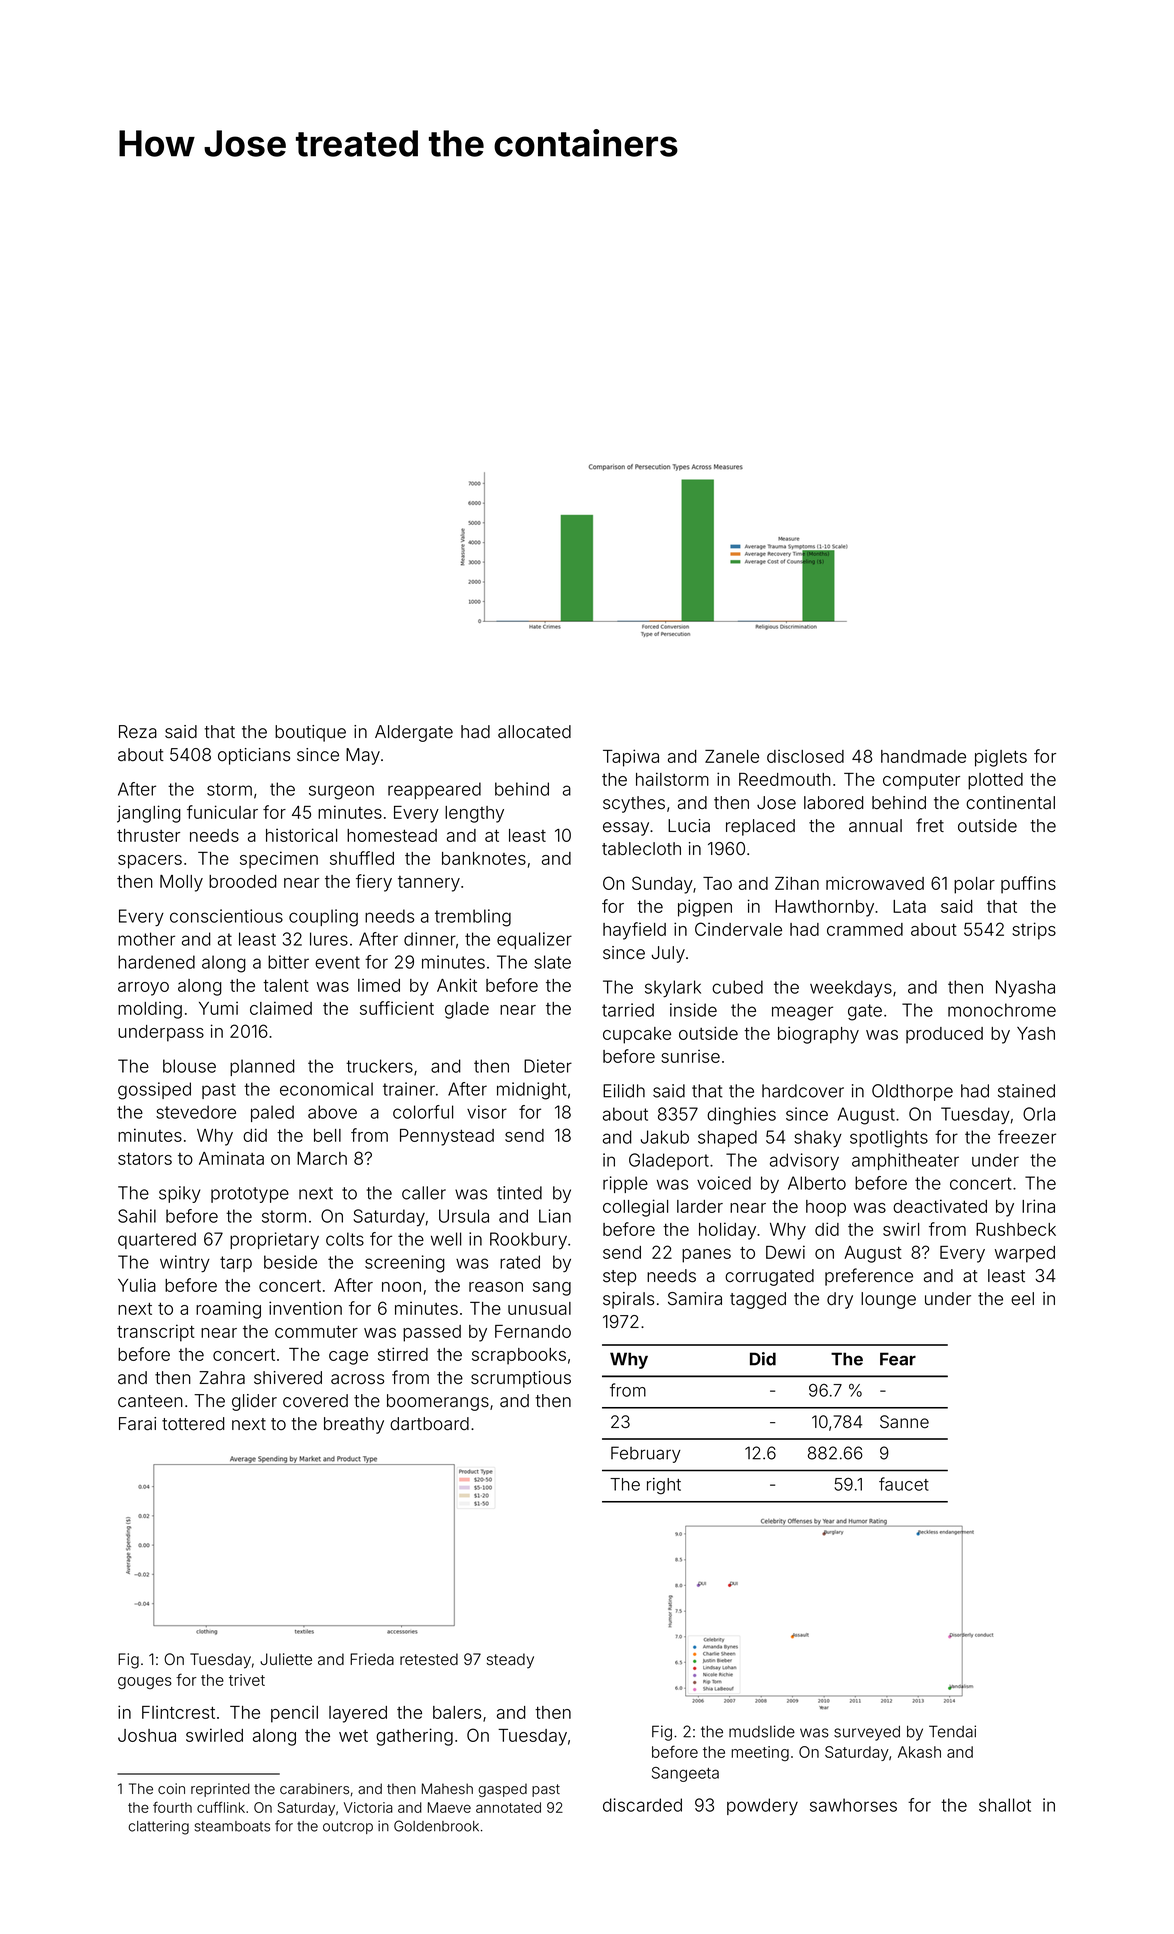 Image resolution: width=1174 pixels, height=1934 pixels. I want to click on cage, so click(348, 1358).
